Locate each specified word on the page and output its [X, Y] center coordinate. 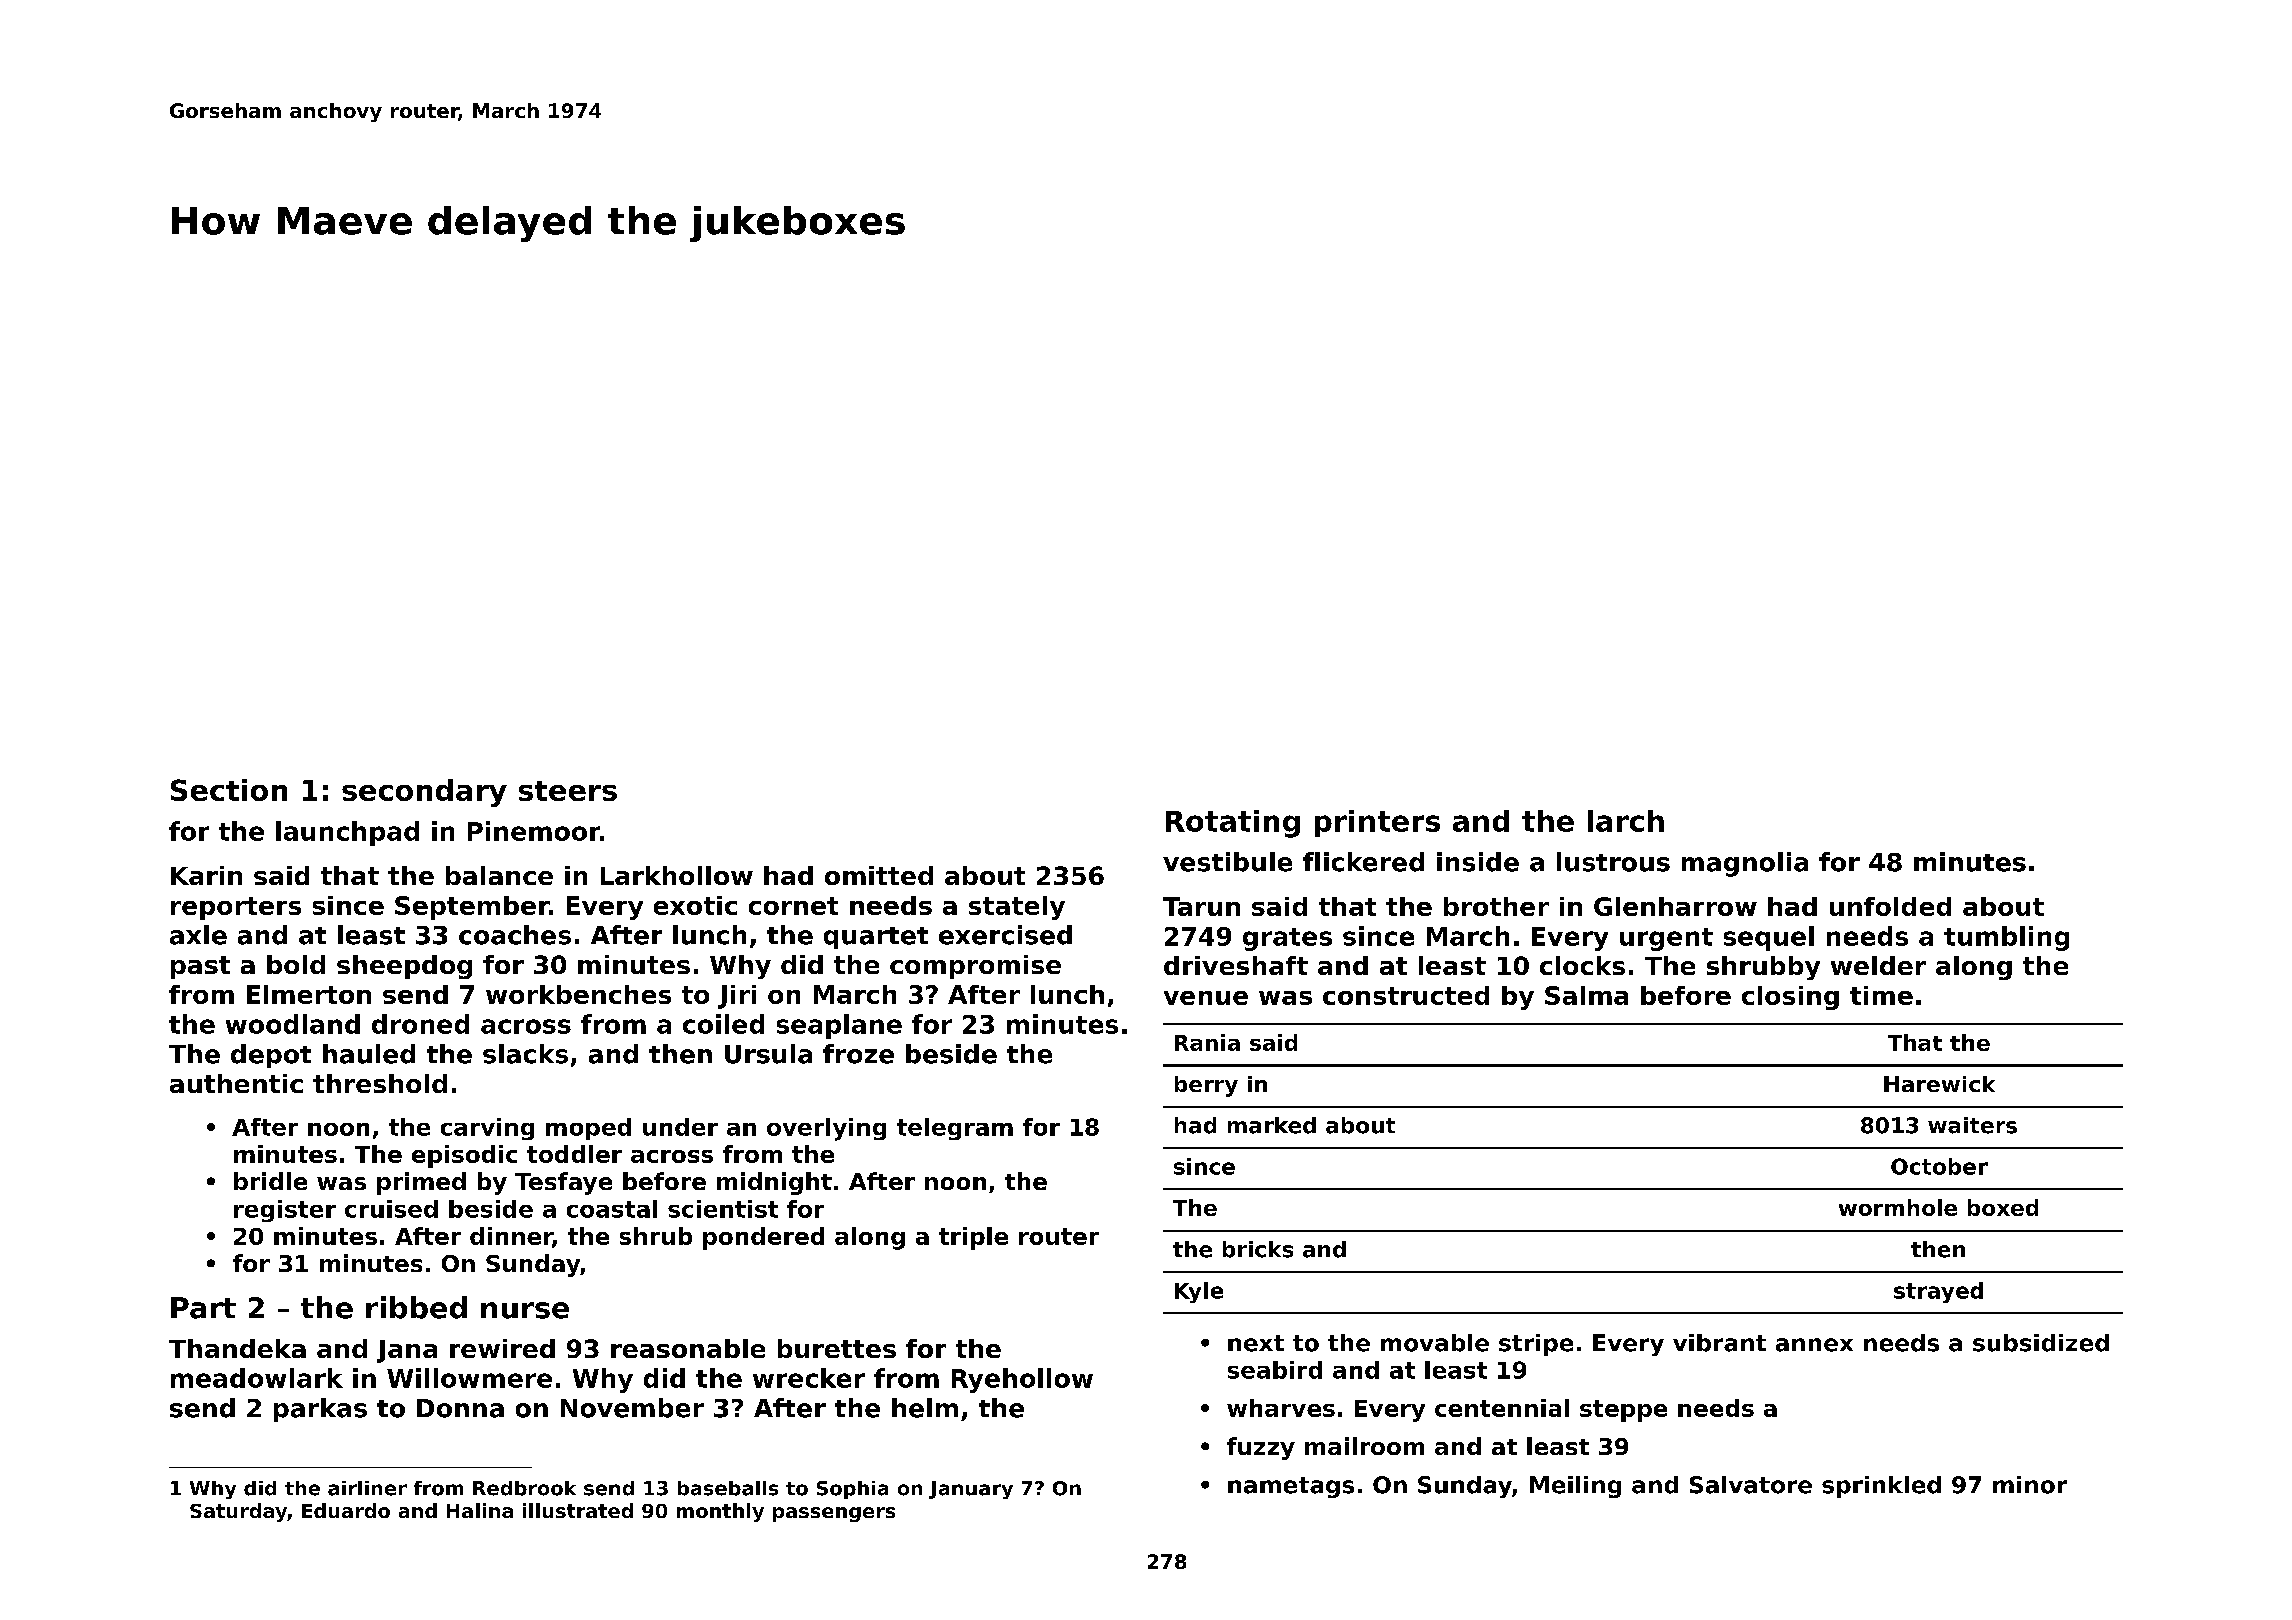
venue [1206, 998]
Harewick [1939, 1084]
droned [420, 1024]
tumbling [2006, 938]
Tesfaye [563, 1183]
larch [1626, 821]
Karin [206, 875]
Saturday [238, 1512]
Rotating [1233, 824]
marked [1272, 1125]
